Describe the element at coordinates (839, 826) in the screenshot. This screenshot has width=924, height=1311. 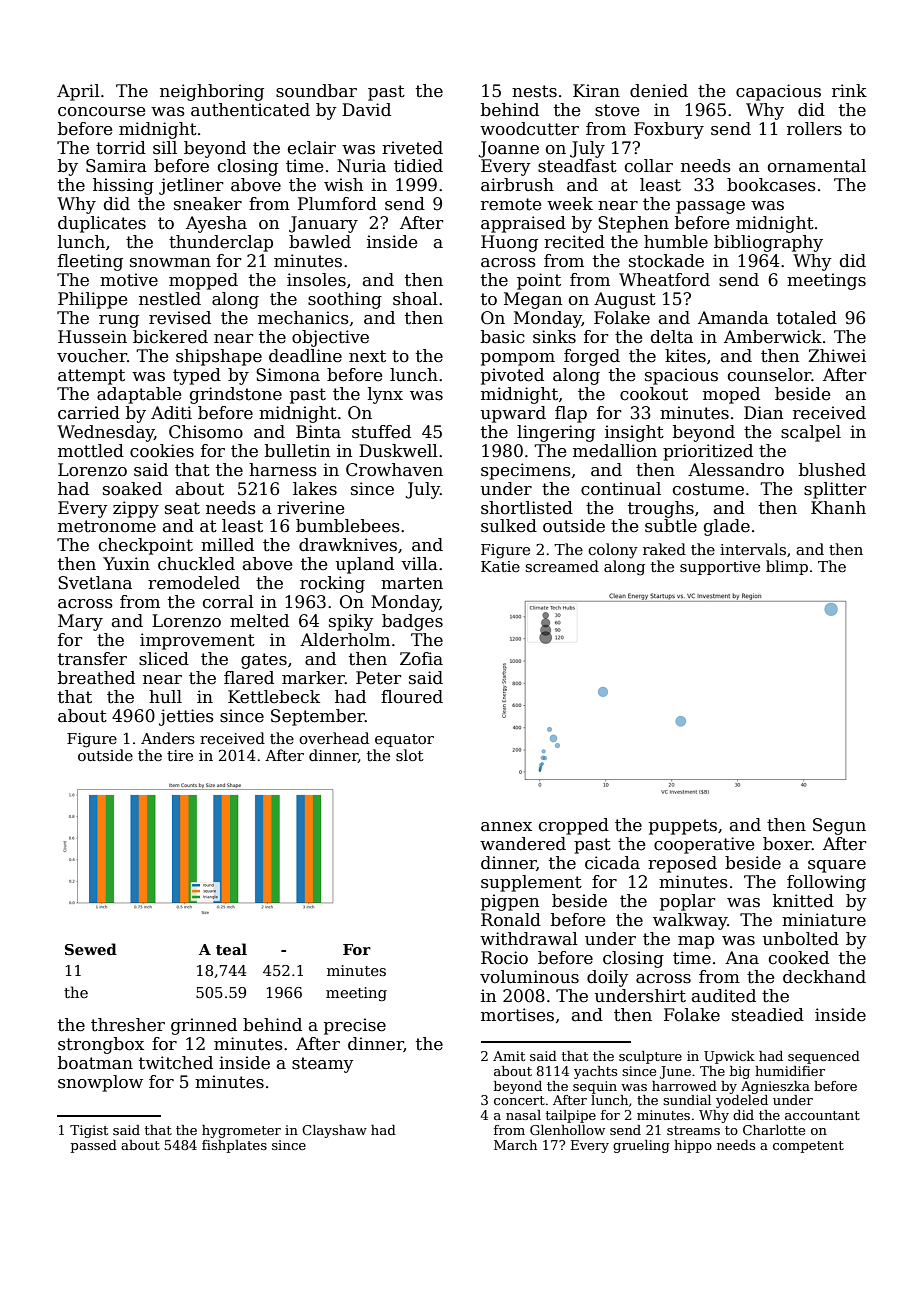
I see `Segun` at that location.
